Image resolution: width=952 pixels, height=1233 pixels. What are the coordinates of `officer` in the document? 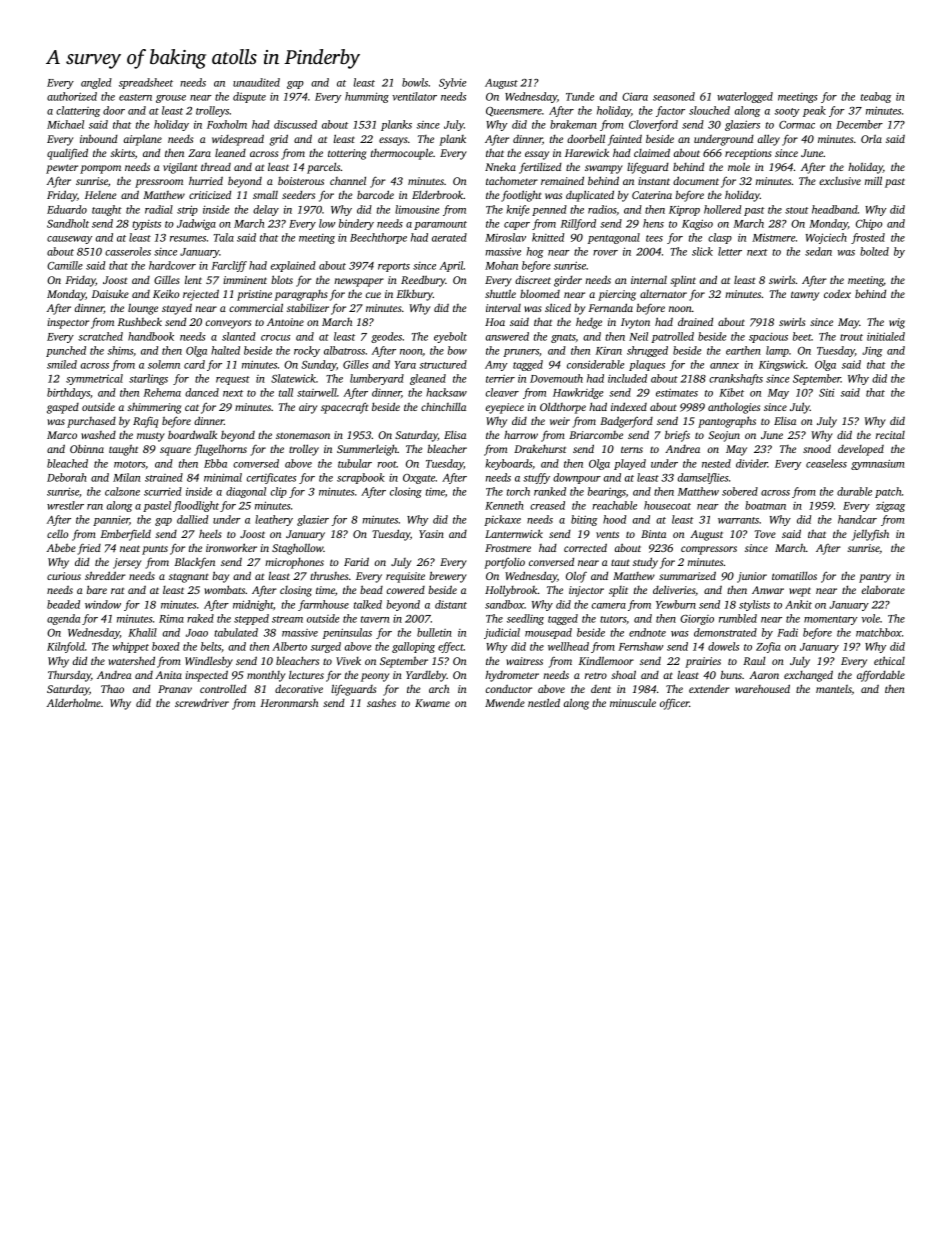 It's located at (674, 704).
